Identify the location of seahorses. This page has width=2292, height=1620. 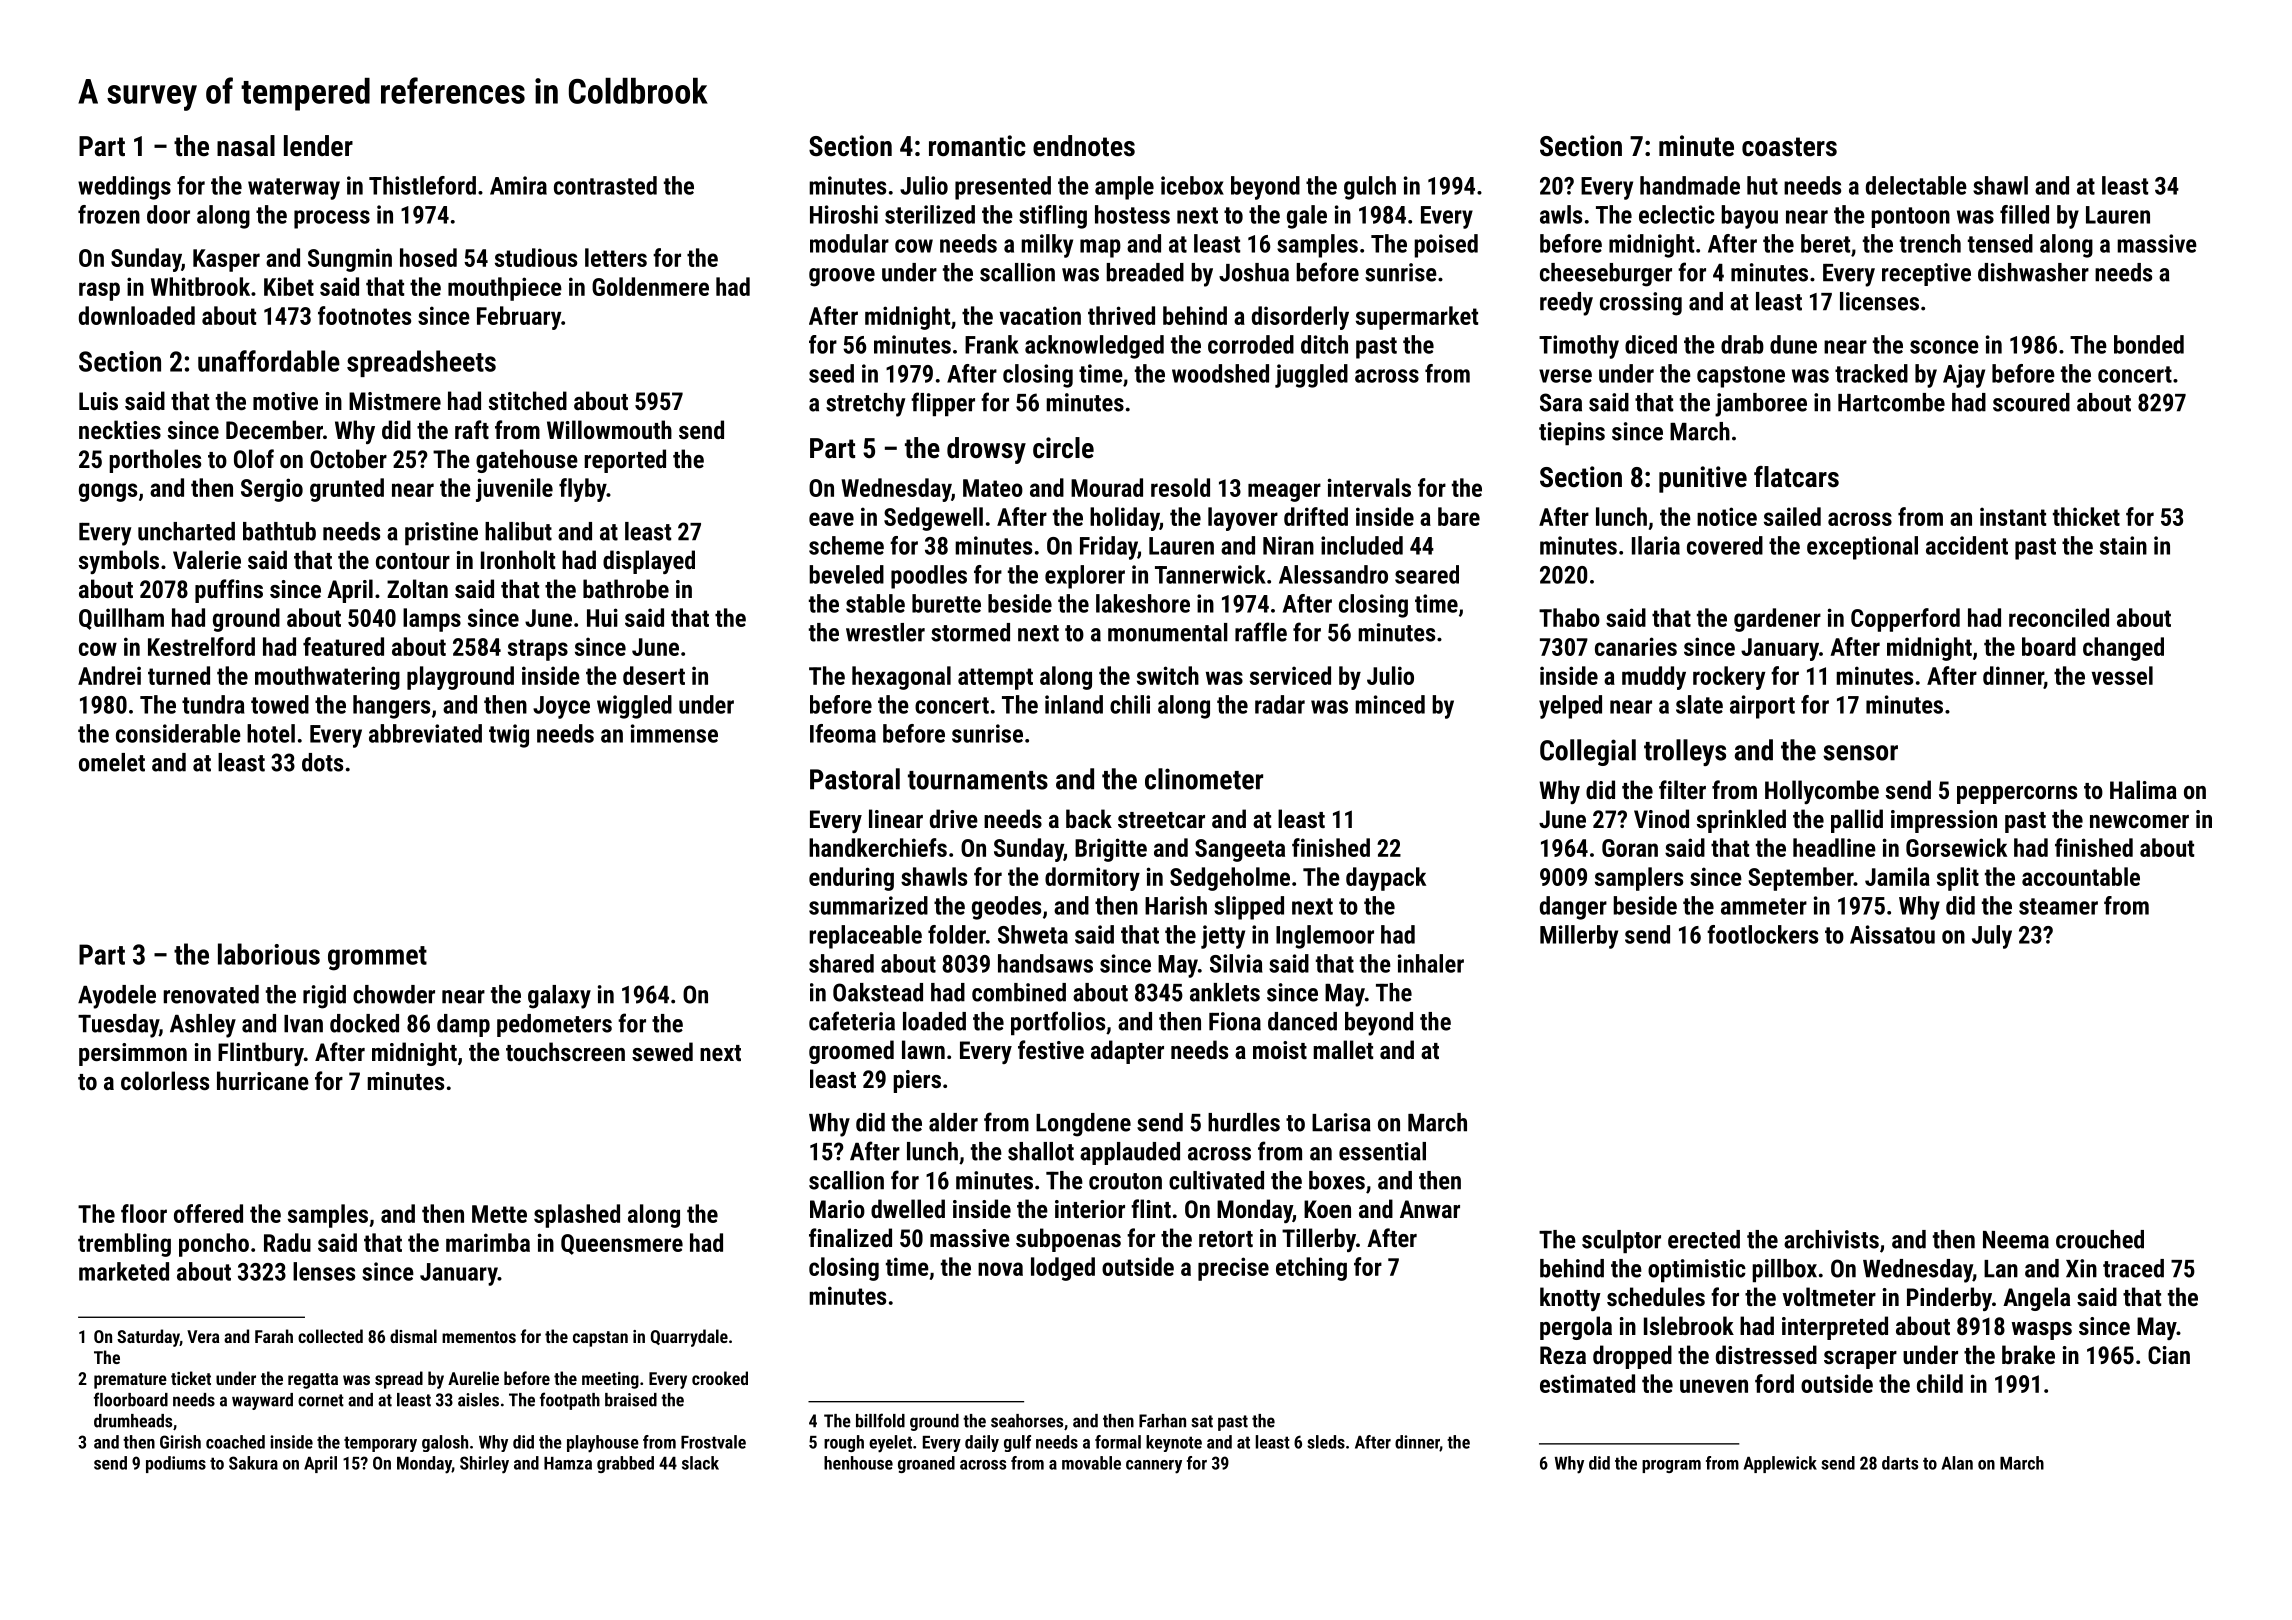
(1027, 1421).
